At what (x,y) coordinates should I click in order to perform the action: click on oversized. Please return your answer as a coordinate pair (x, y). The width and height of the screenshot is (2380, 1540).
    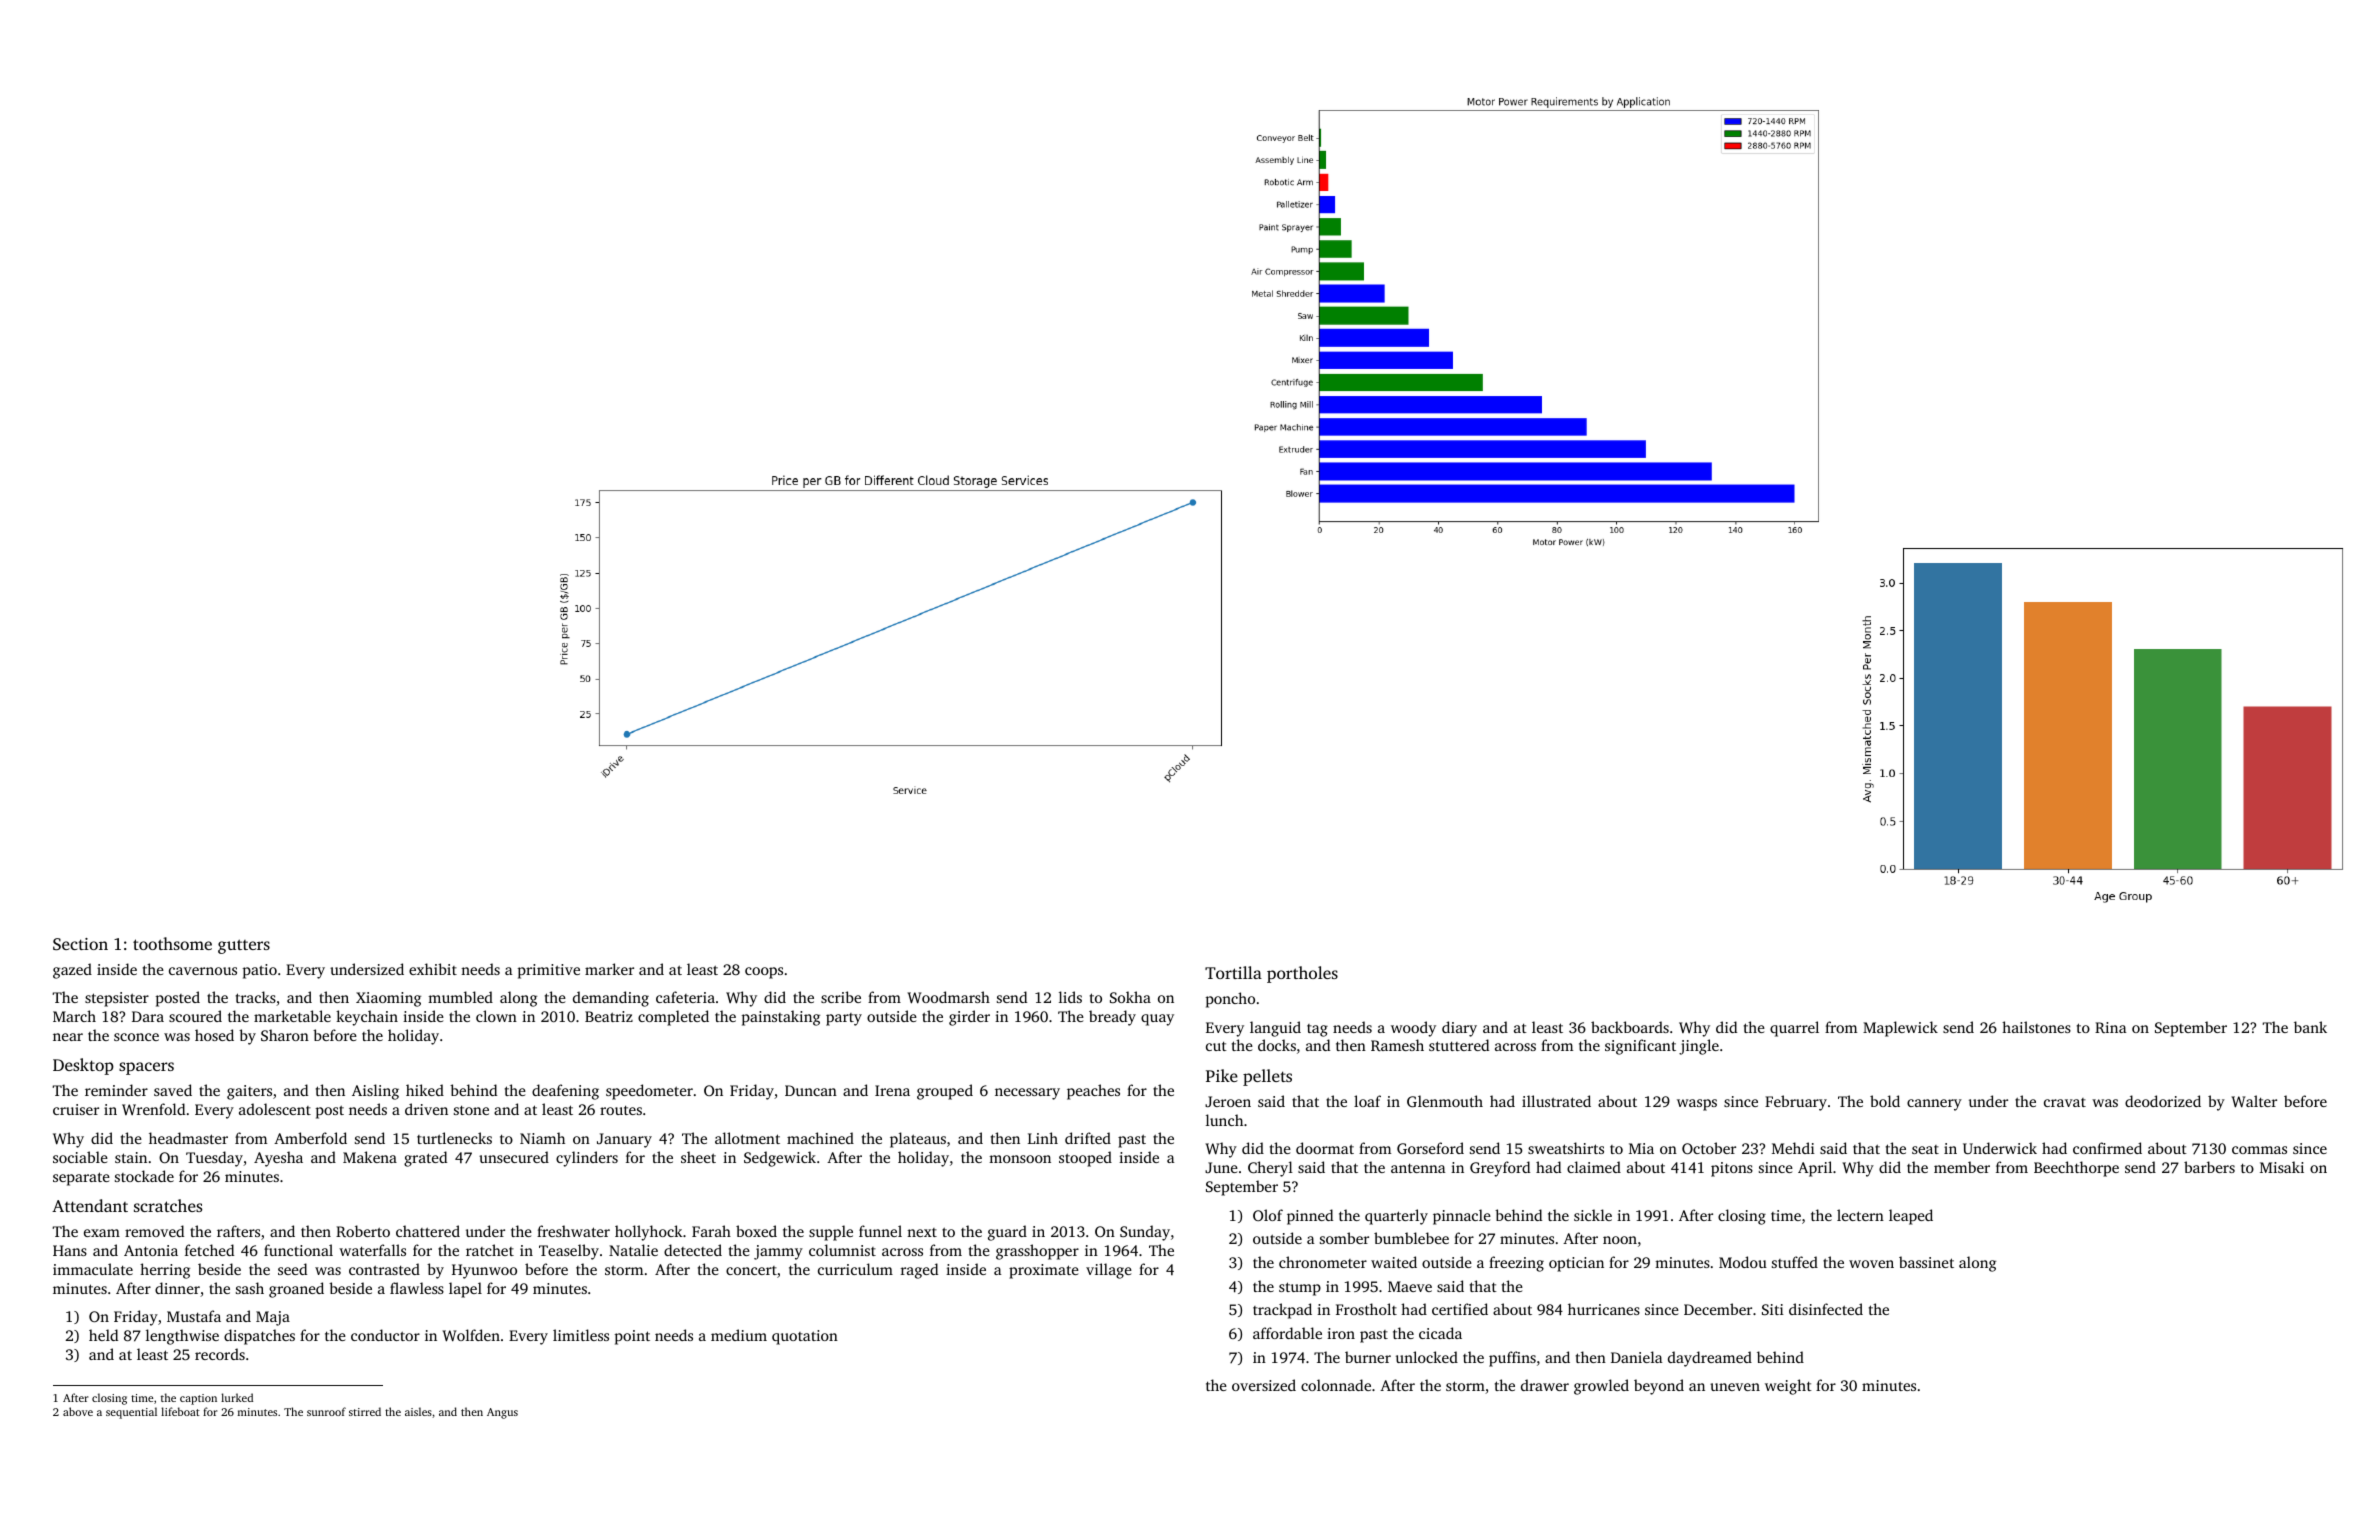
    Looking at the image, I should click on (1264, 1385).
